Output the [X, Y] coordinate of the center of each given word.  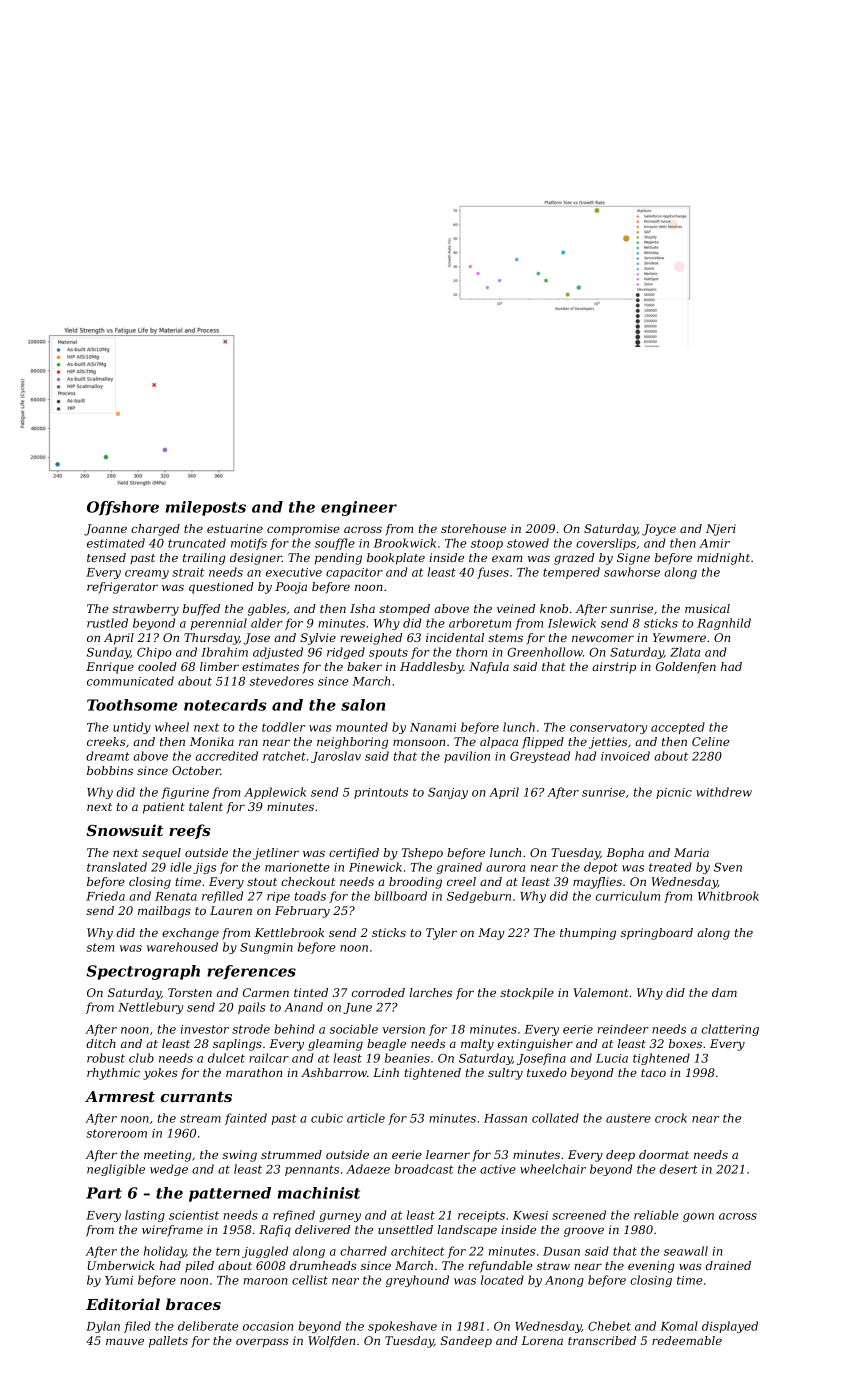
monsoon [419, 742]
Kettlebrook [289, 932]
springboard [657, 934]
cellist [310, 1280]
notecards [225, 705]
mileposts [206, 508]
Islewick [572, 623]
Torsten [190, 992]
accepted [678, 728]
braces [193, 1304]
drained [728, 1265]
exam [507, 558]
